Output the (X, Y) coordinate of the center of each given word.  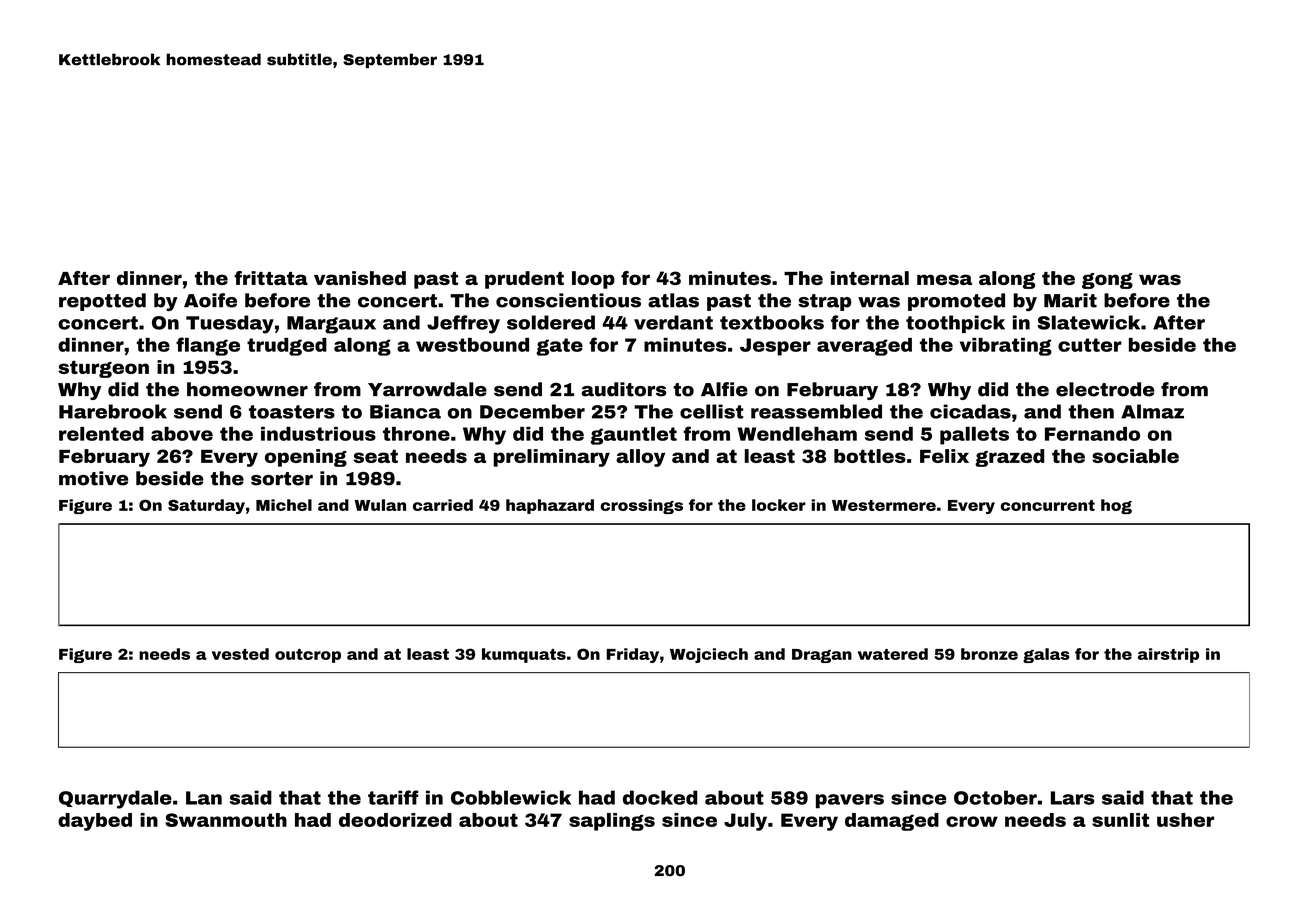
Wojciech (709, 655)
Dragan (822, 656)
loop (593, 280)
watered (893, 654)
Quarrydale (115, 799)
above (182, 434)
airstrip (1168, 655)
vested (240, 654)
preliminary (552, 458)
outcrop (308, 656)
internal (870, 278)
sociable (1135, 456)
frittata (271, 278)
